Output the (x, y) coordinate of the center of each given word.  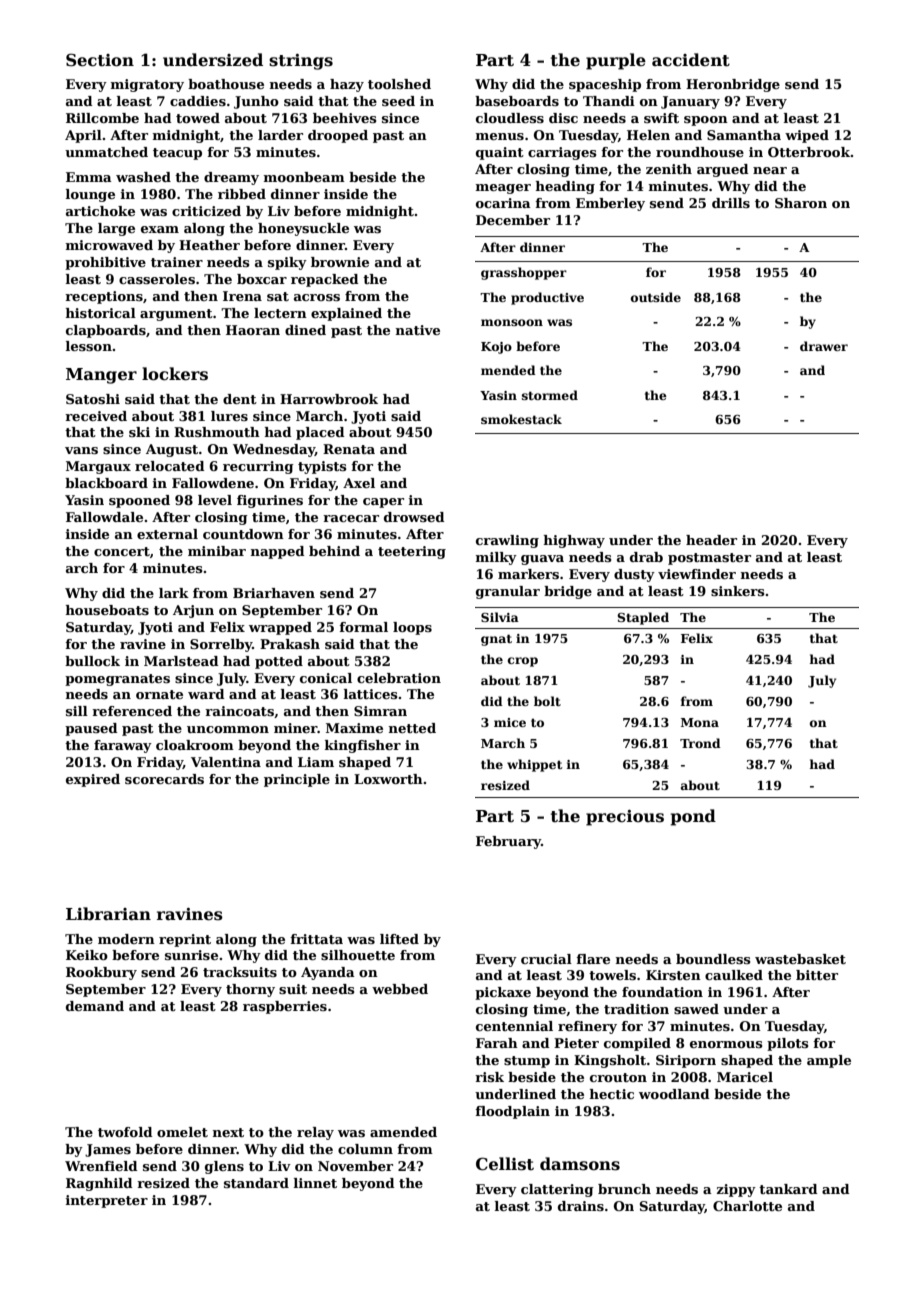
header (711, 540)
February (508, 842)
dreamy (231, 178)
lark (174, 593)
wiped (807, 136)
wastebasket (800, 959)
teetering (412, 552)
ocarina (503, 203)
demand (95, 1006)
